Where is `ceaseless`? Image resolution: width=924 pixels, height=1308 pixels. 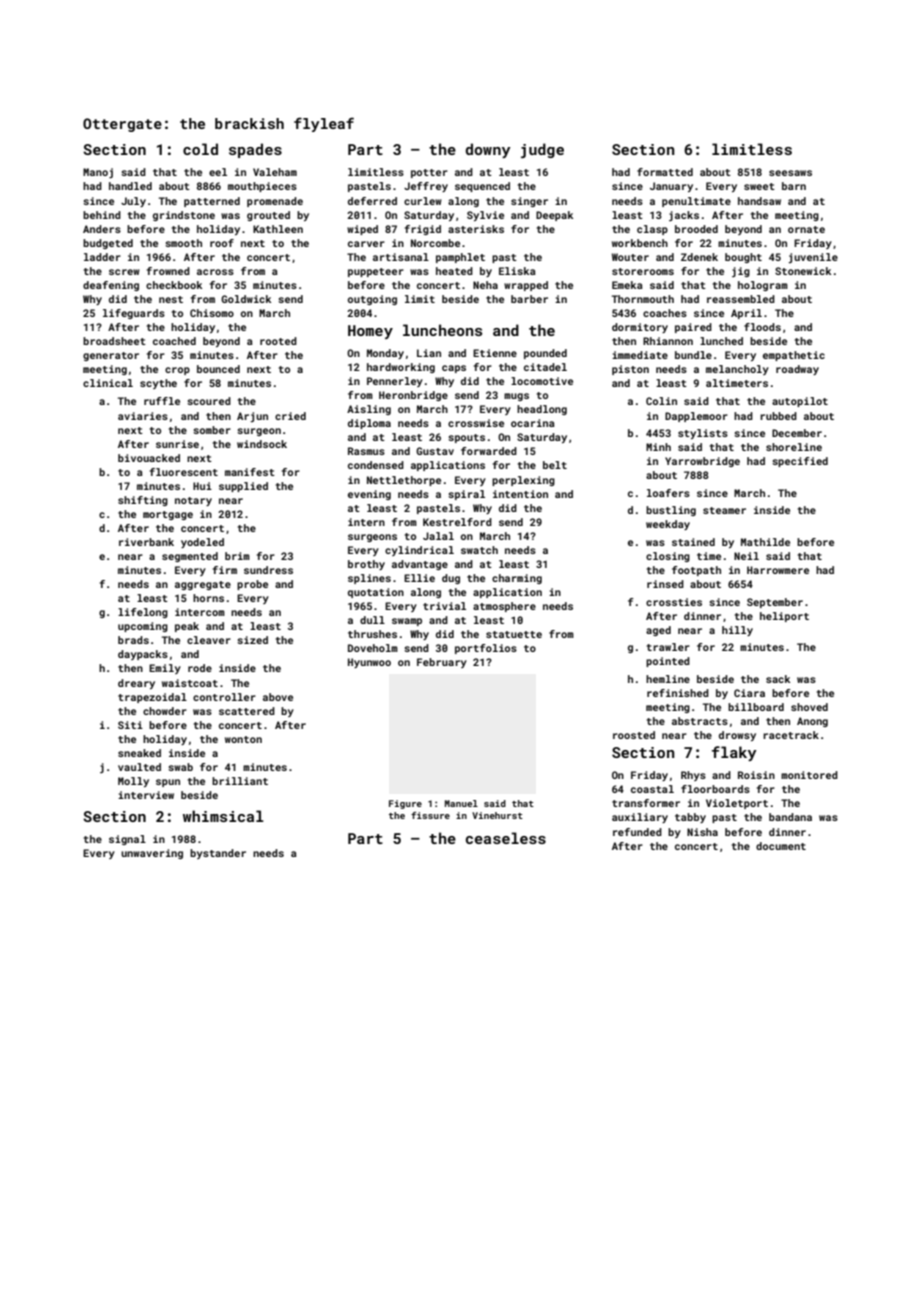 ceaseless is located at coordinates (506, 838).
